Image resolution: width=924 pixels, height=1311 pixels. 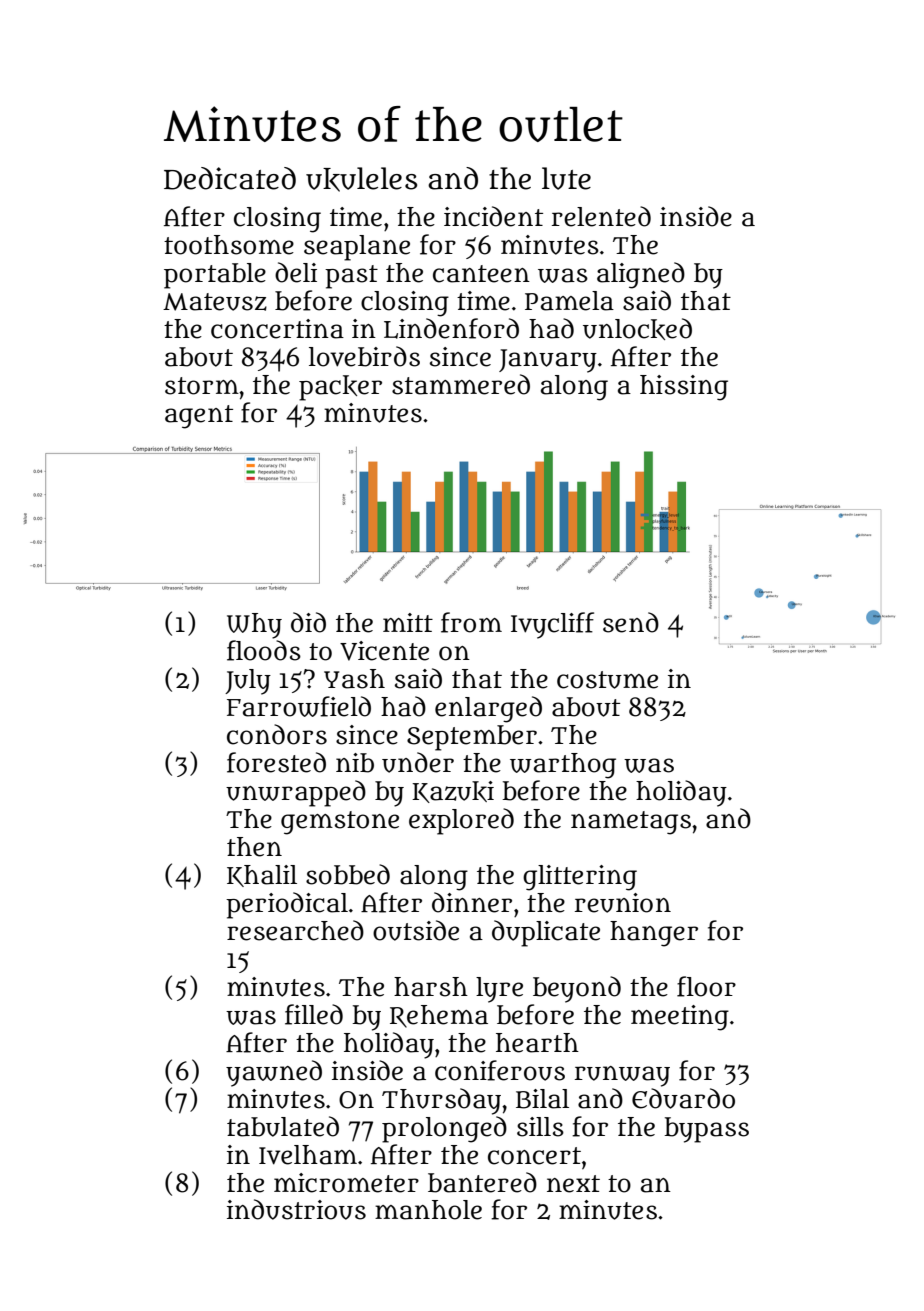 I want to click on condors, so click(x=277, y=734).
